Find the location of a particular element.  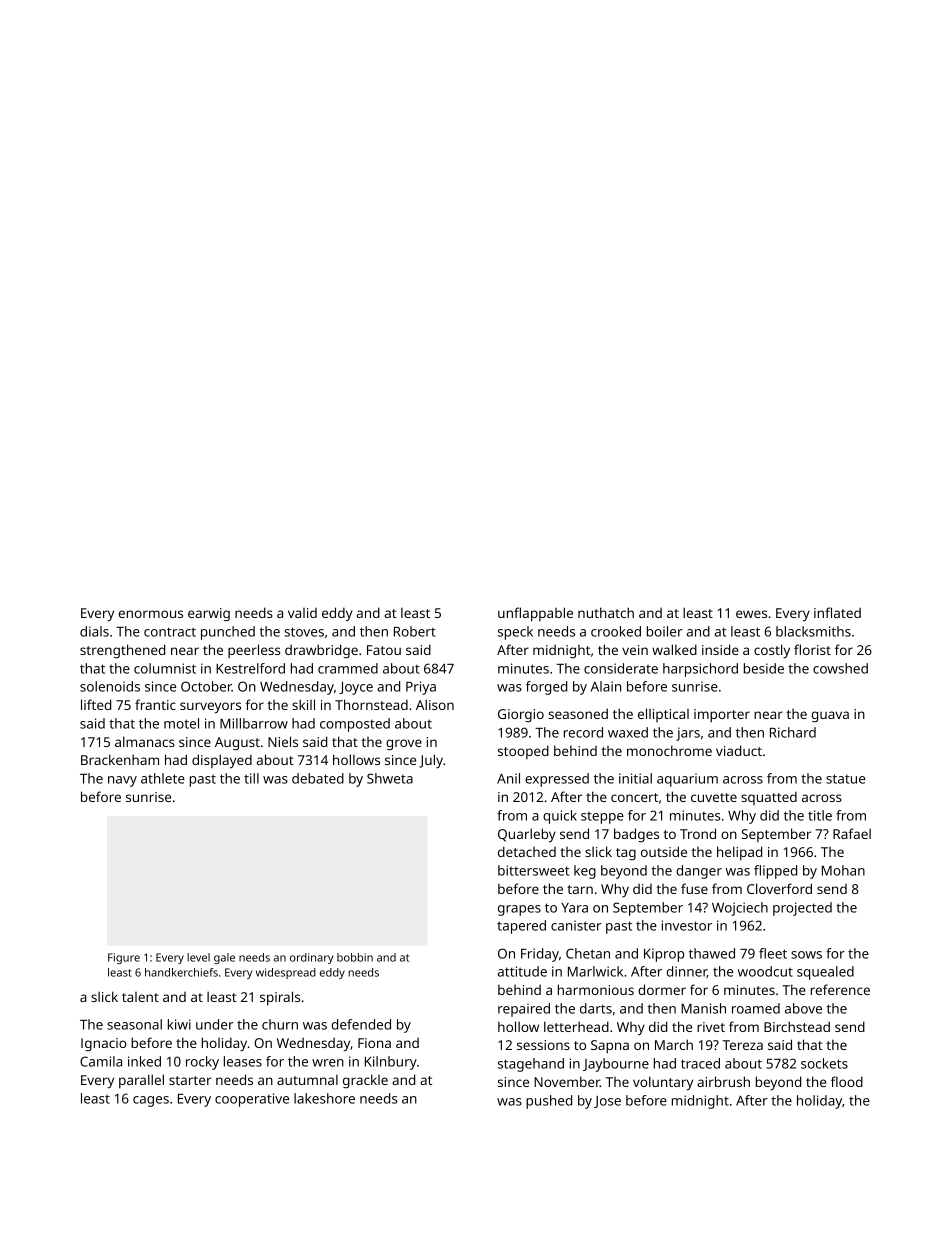

cooperative is located at coordinates (252, 1100).
